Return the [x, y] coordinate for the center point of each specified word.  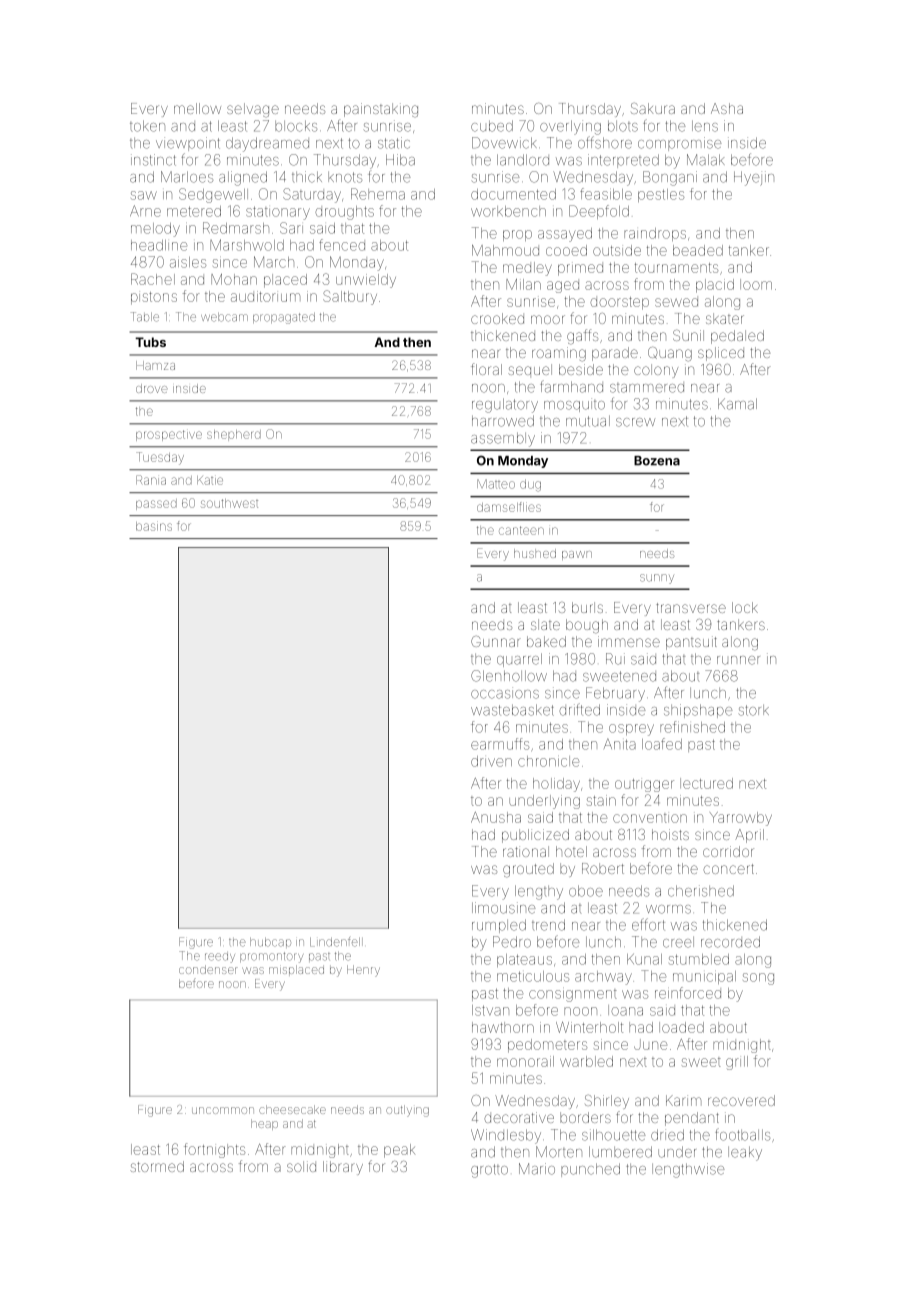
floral [486, 369]
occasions [505, 693]
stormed [157, 1166]
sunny [657, 579]
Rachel [153, 279]
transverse [691, 608]
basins [154, 526]
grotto [489, 1171]
